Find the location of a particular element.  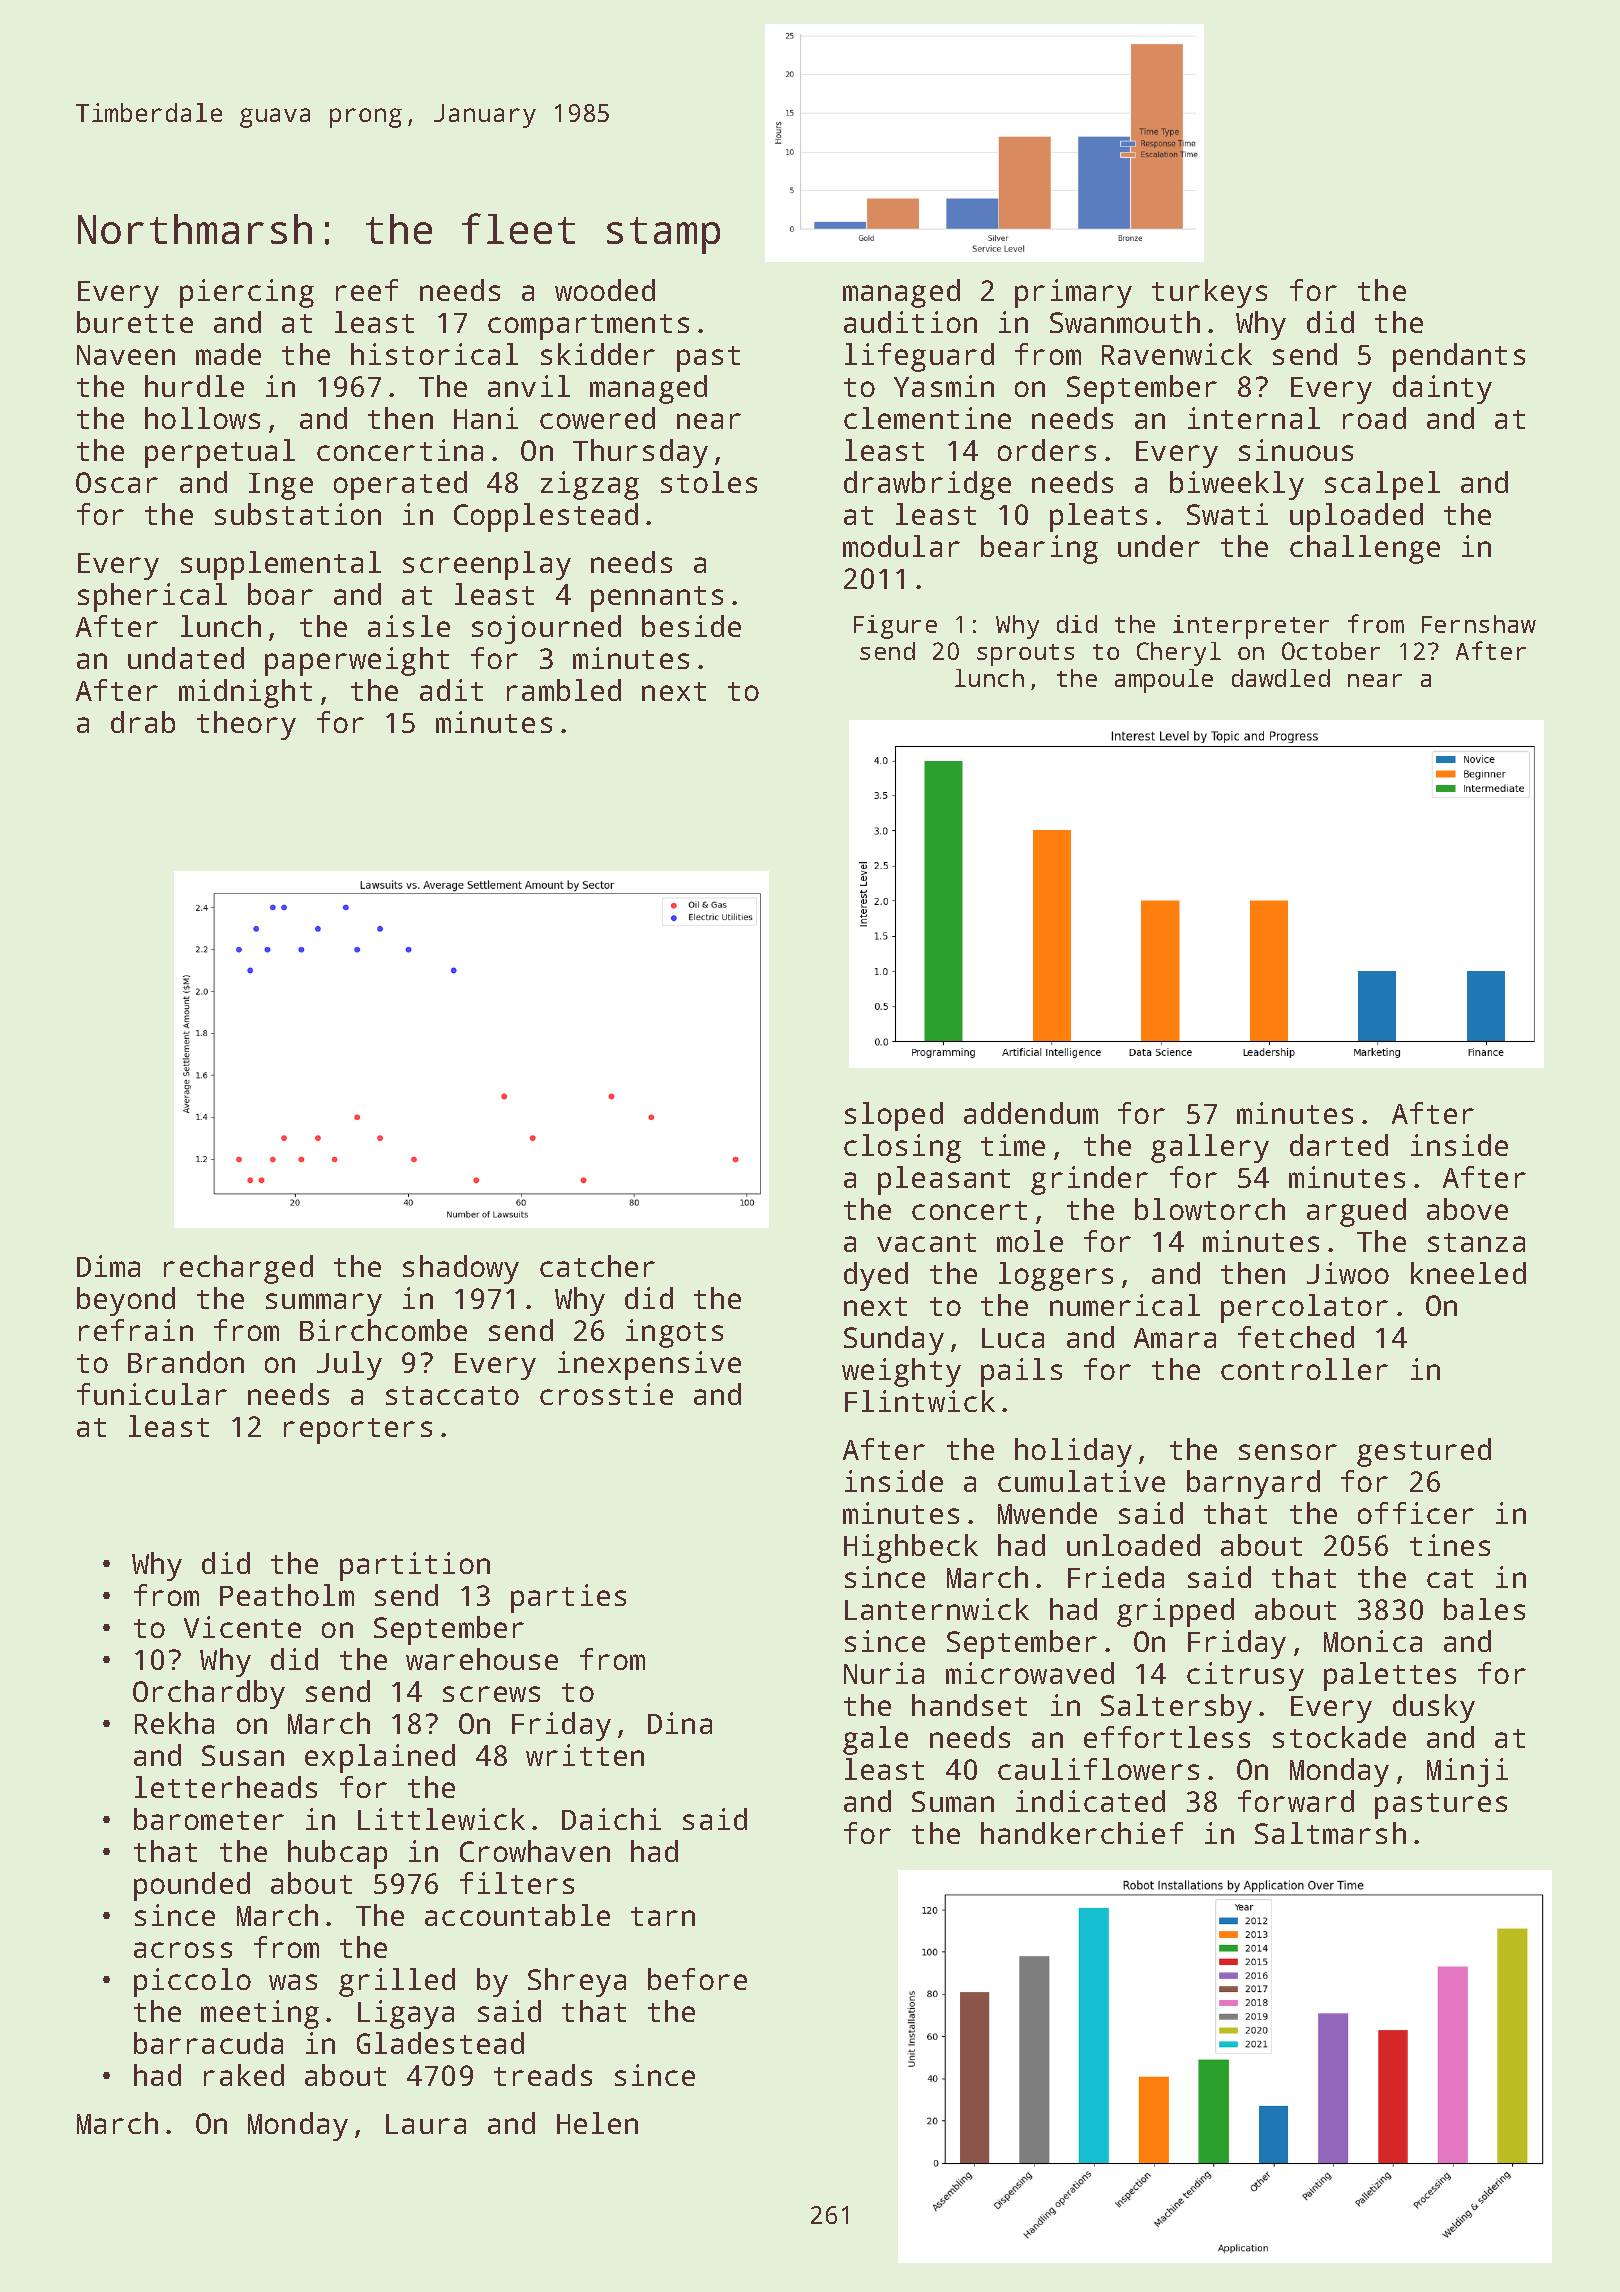

historical is located at coordinates (434, 354).
